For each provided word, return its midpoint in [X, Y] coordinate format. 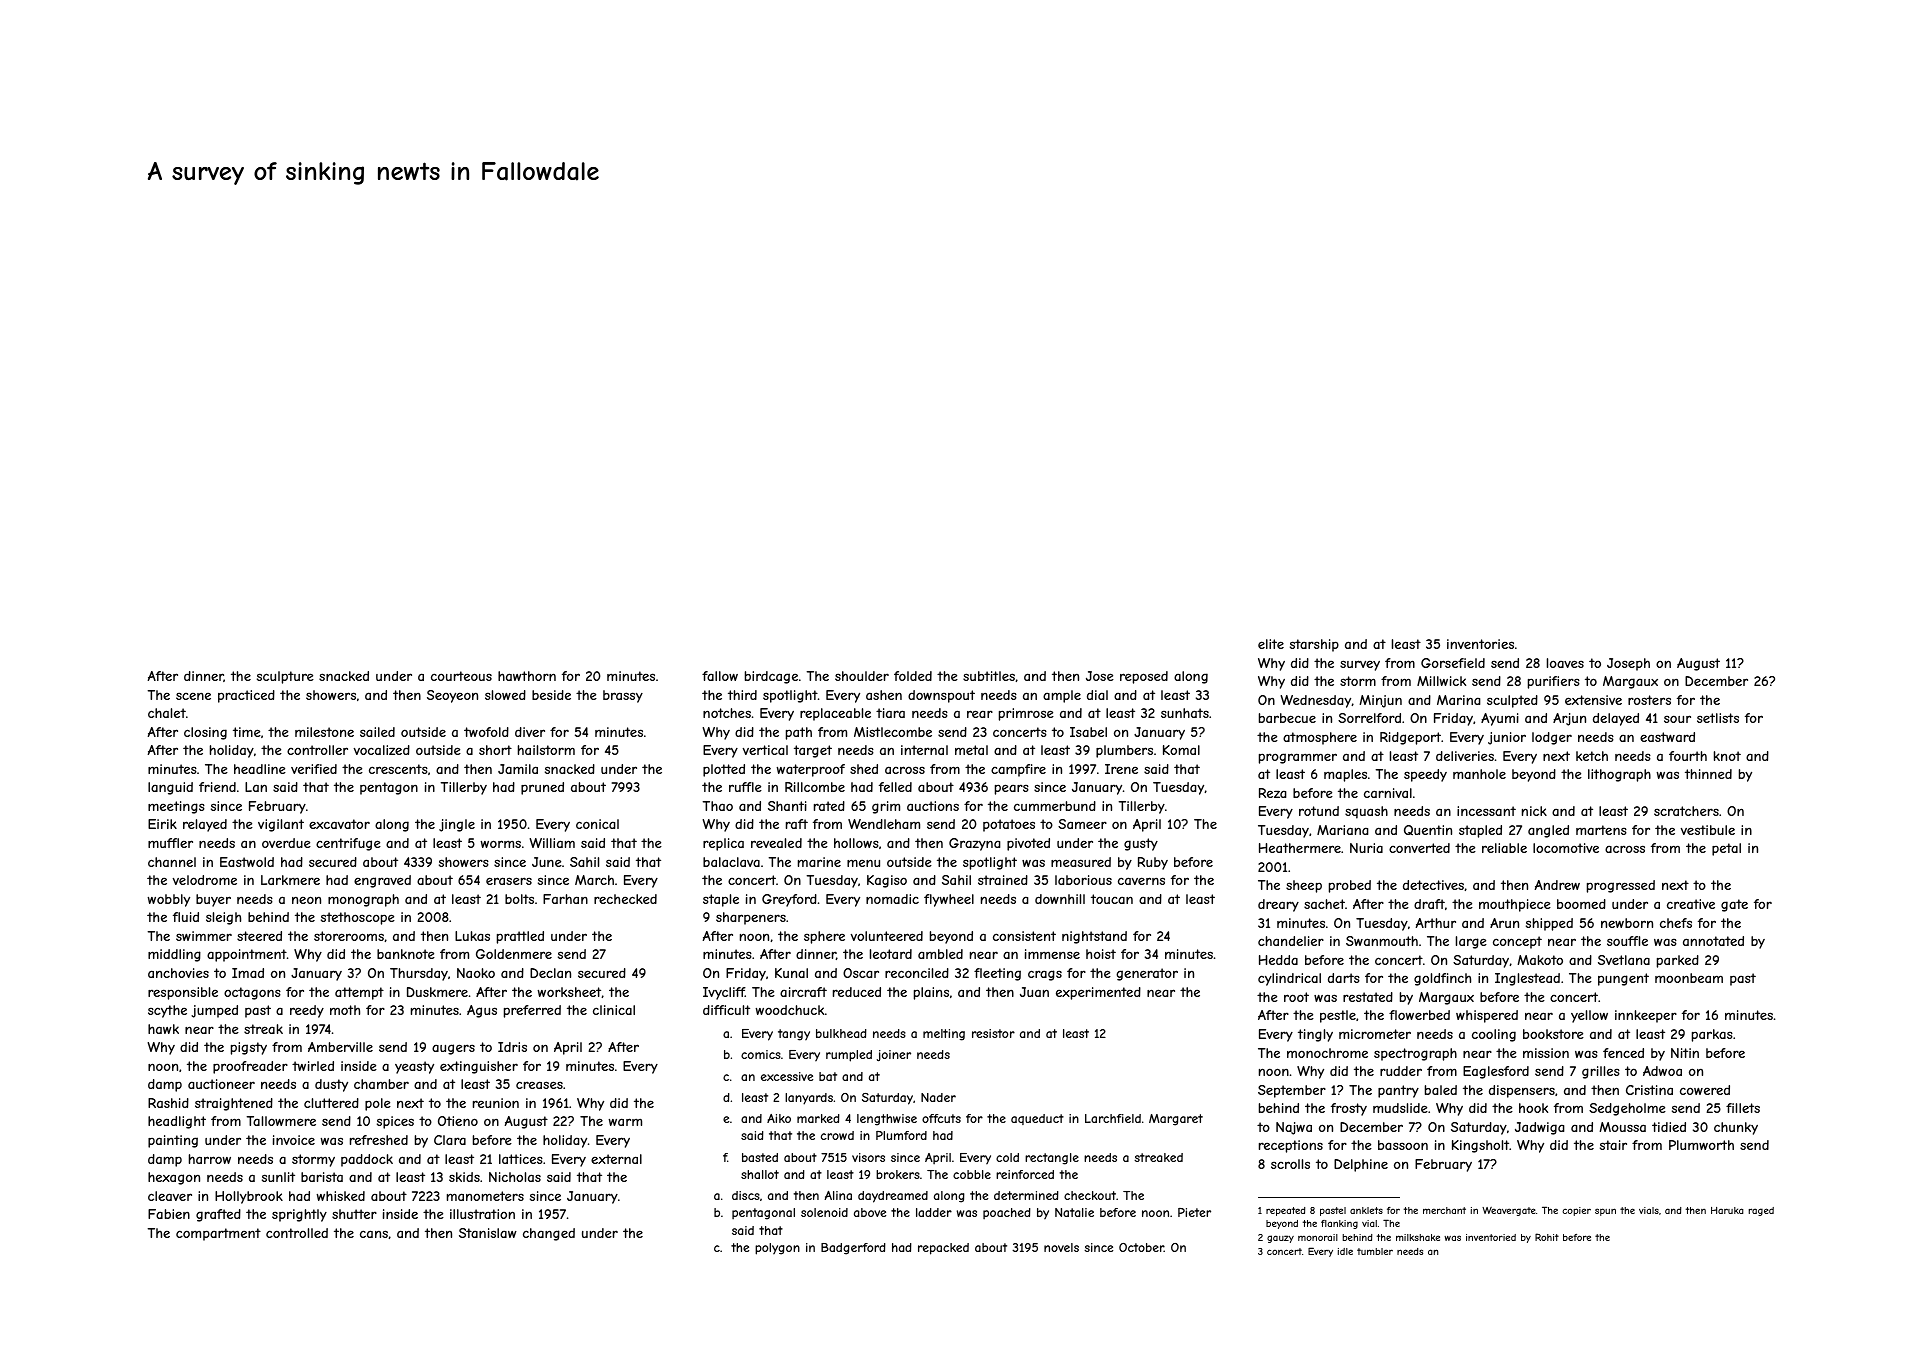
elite [1271, 644]
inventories [1480, 644]
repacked [943, 1249]
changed [549, 1234]
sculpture [285, 677]
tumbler [1375, 1251]
